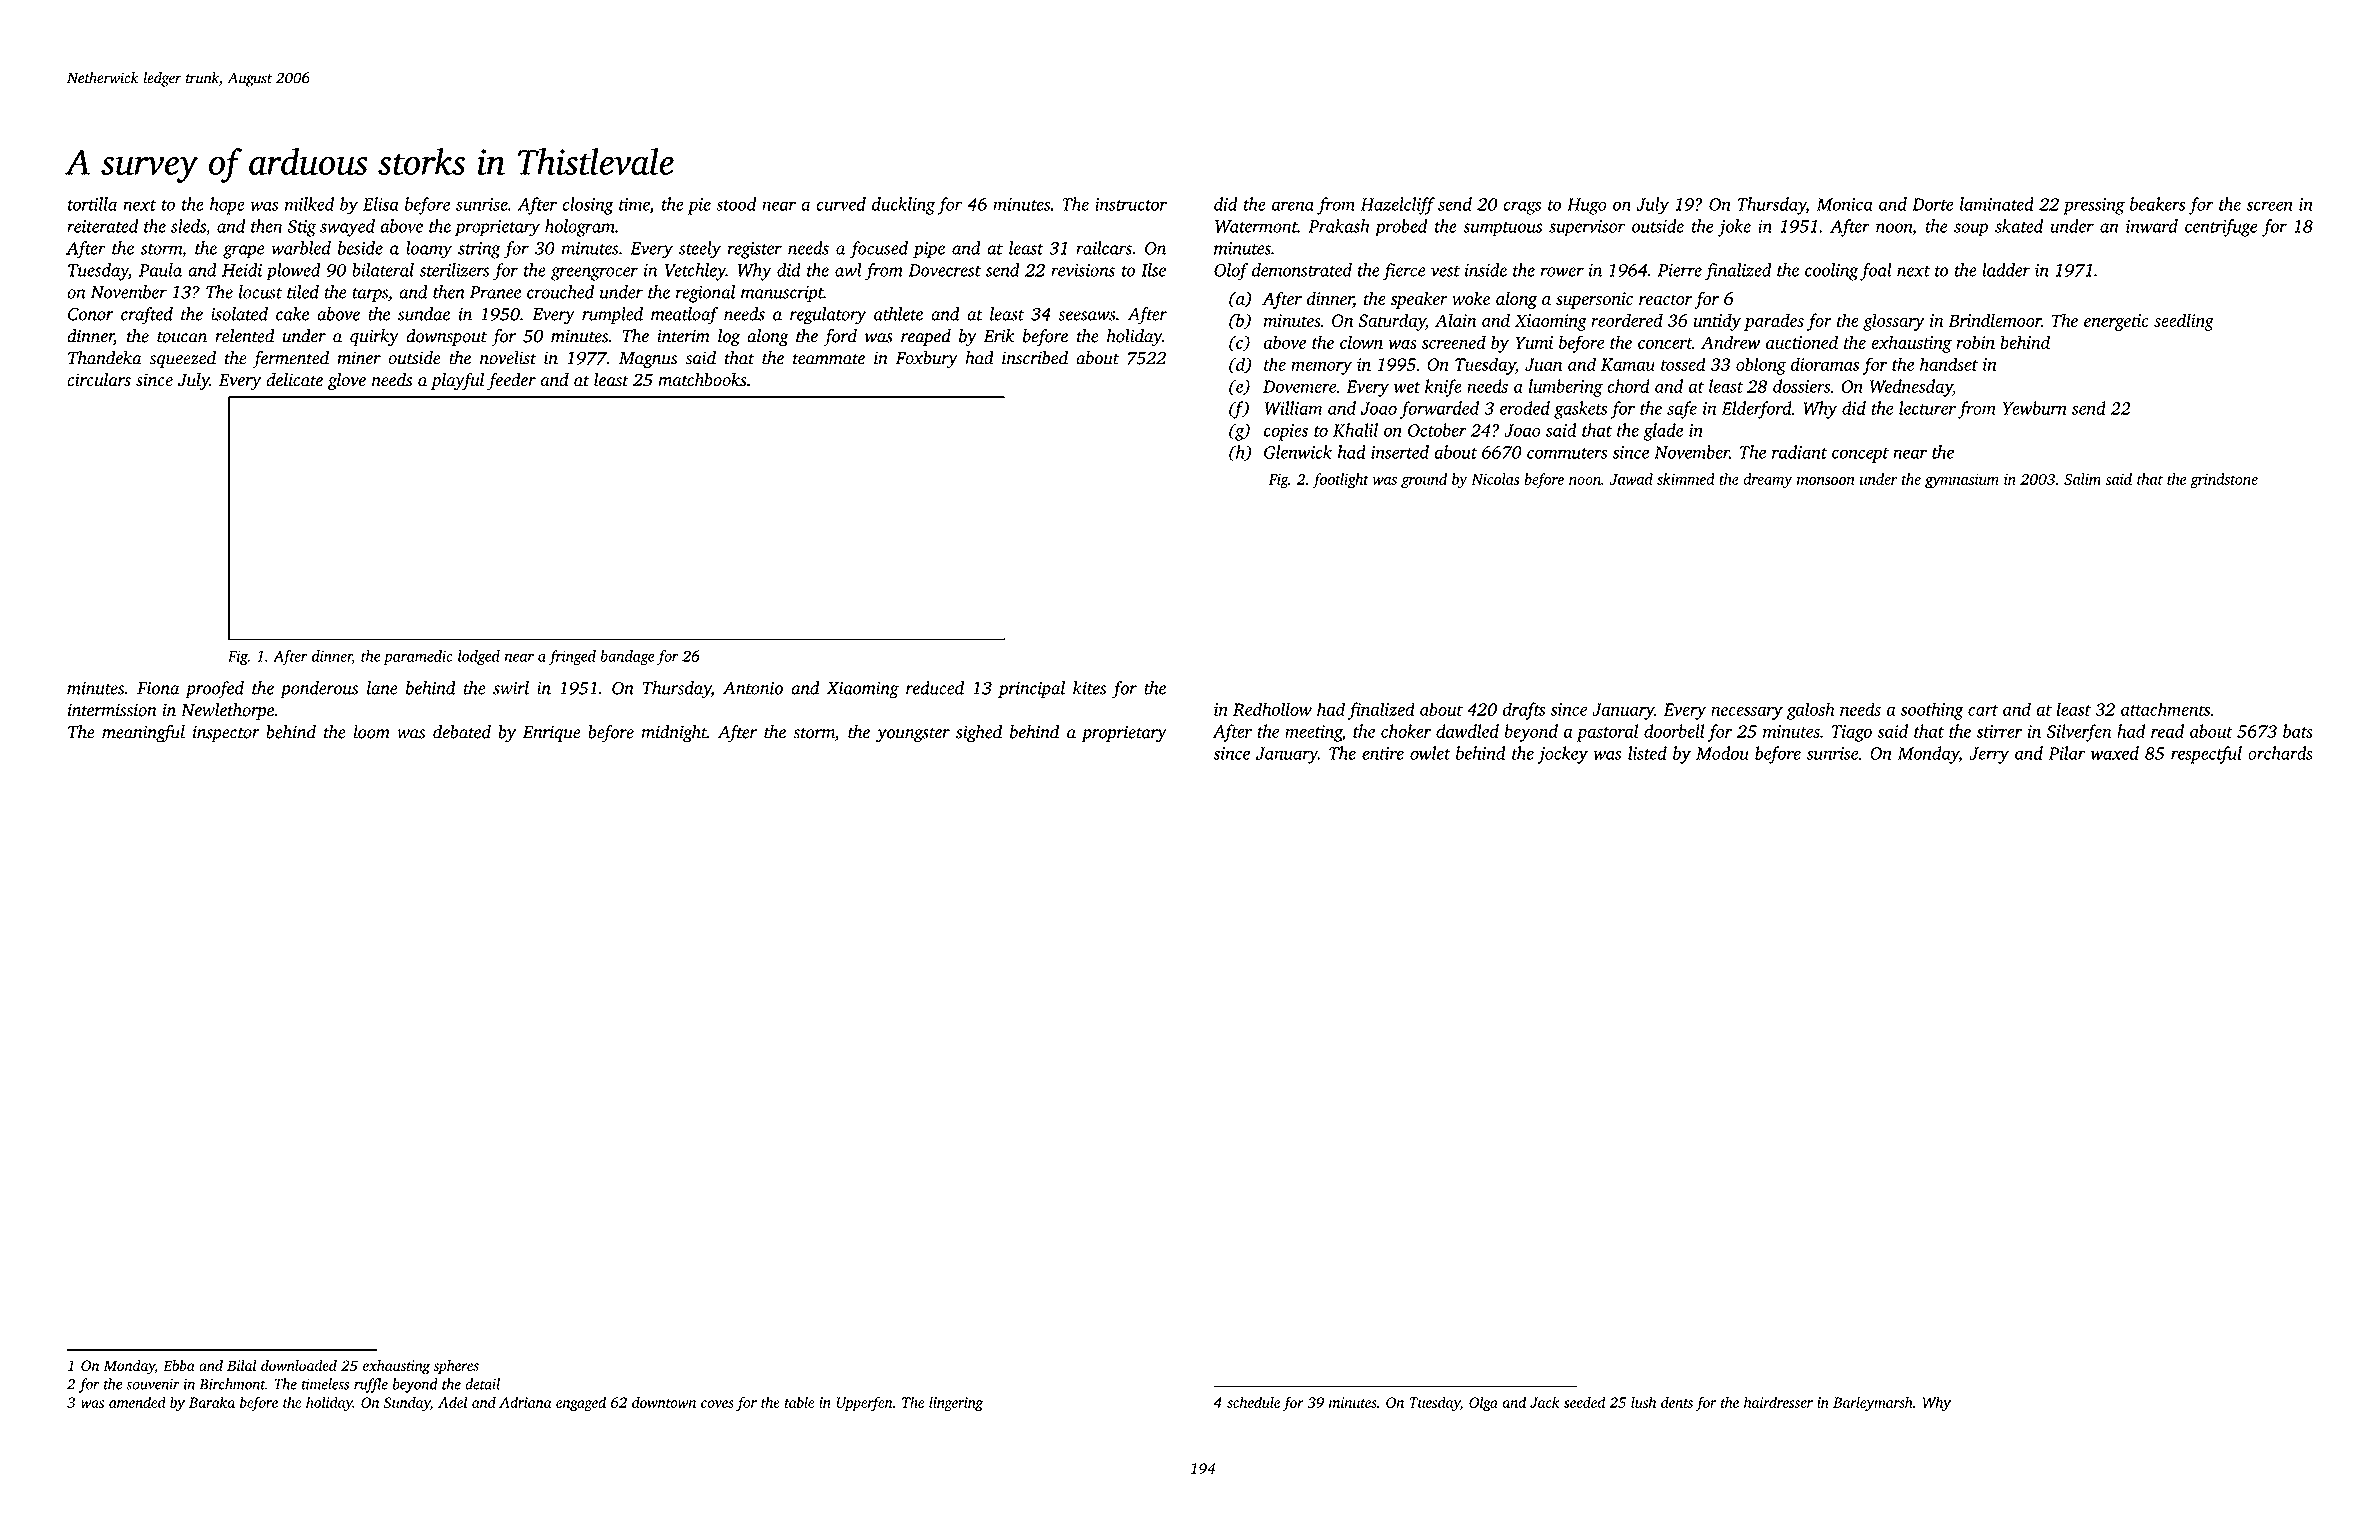 Image resolution: width=2380 pixels, height=1540 pixels. What do you see at coordinates (482, 1384) in the screenshot?
I see `detail` at bounding box center [482, 1384].
